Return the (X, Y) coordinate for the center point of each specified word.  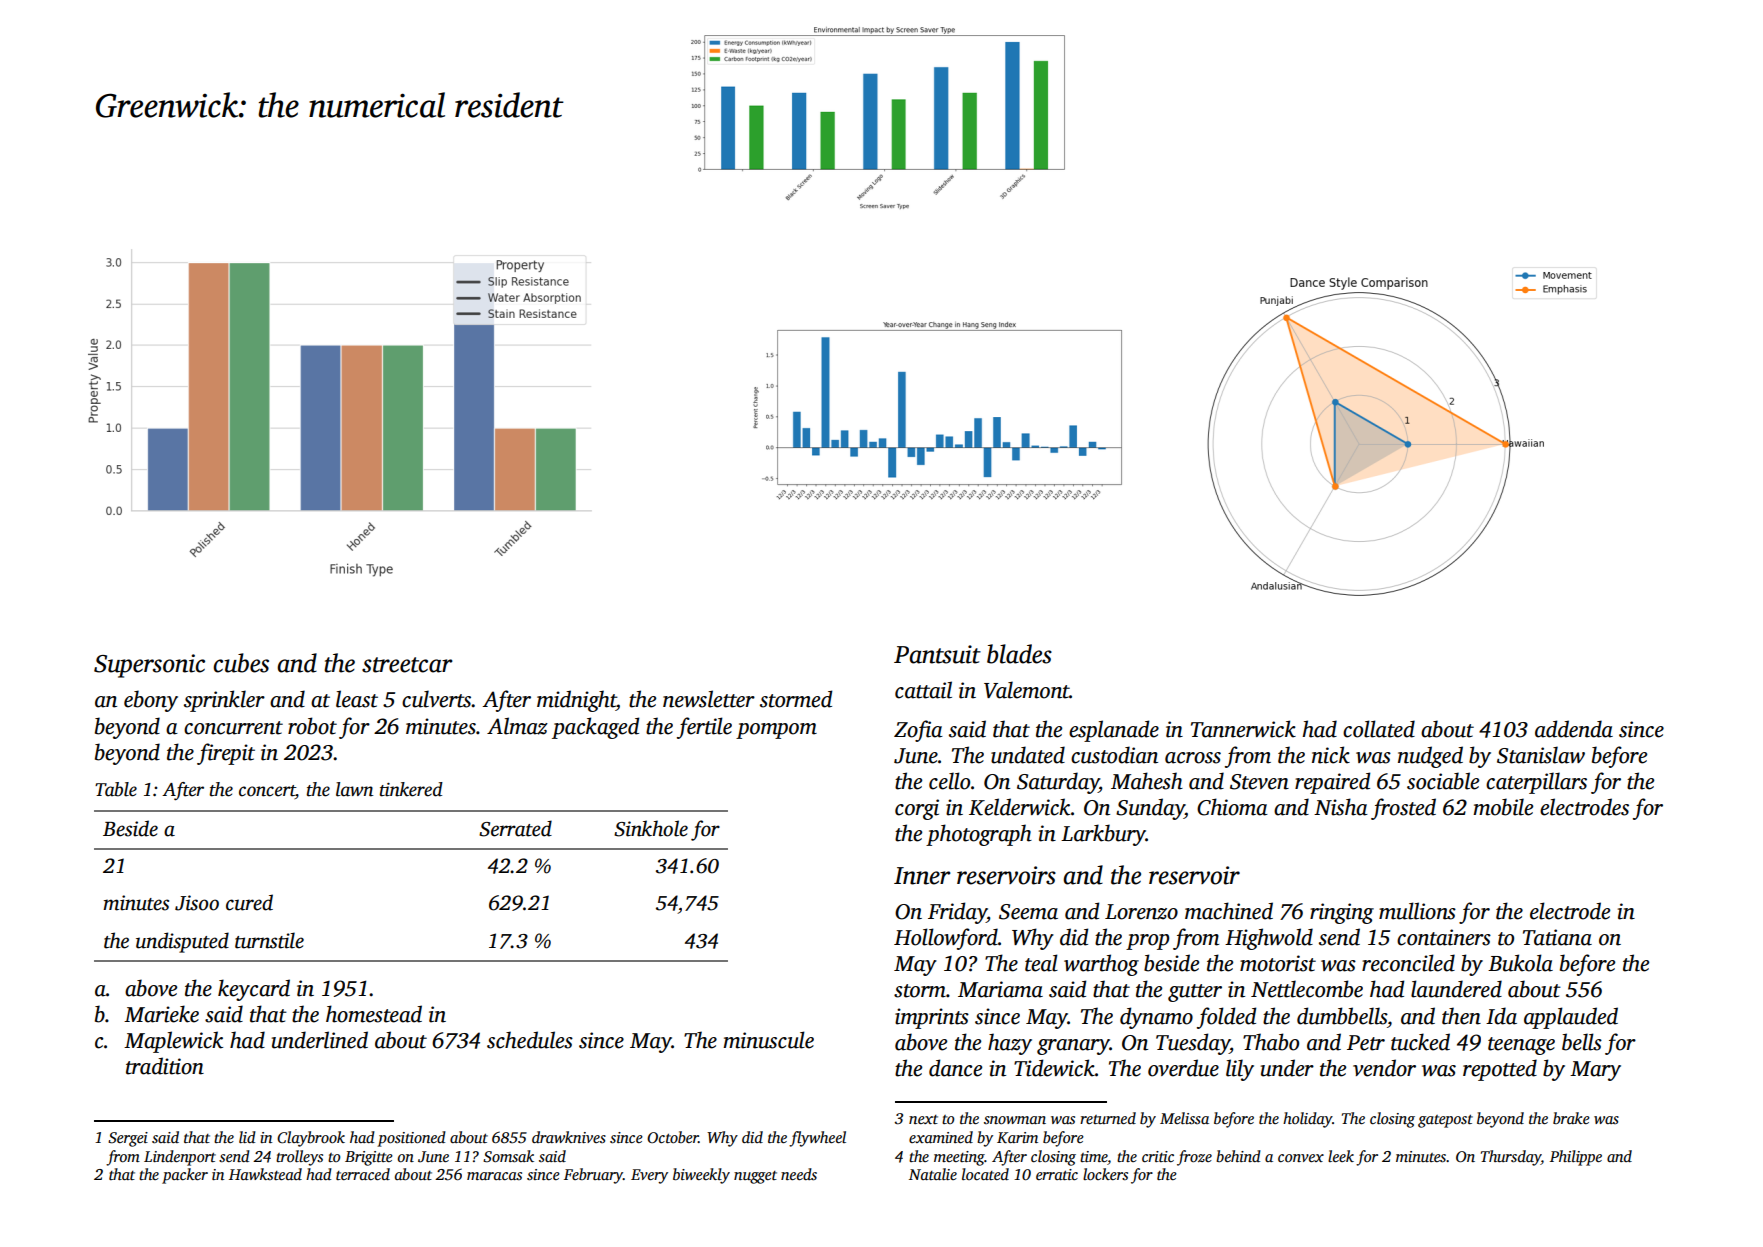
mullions (1417, 911)
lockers (1105, 1174)
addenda (1574, 729)
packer (185, 1176)
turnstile (269, 940)
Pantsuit (937, 654)
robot (312, 726)
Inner (922, 876)
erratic (1057, 1174)
